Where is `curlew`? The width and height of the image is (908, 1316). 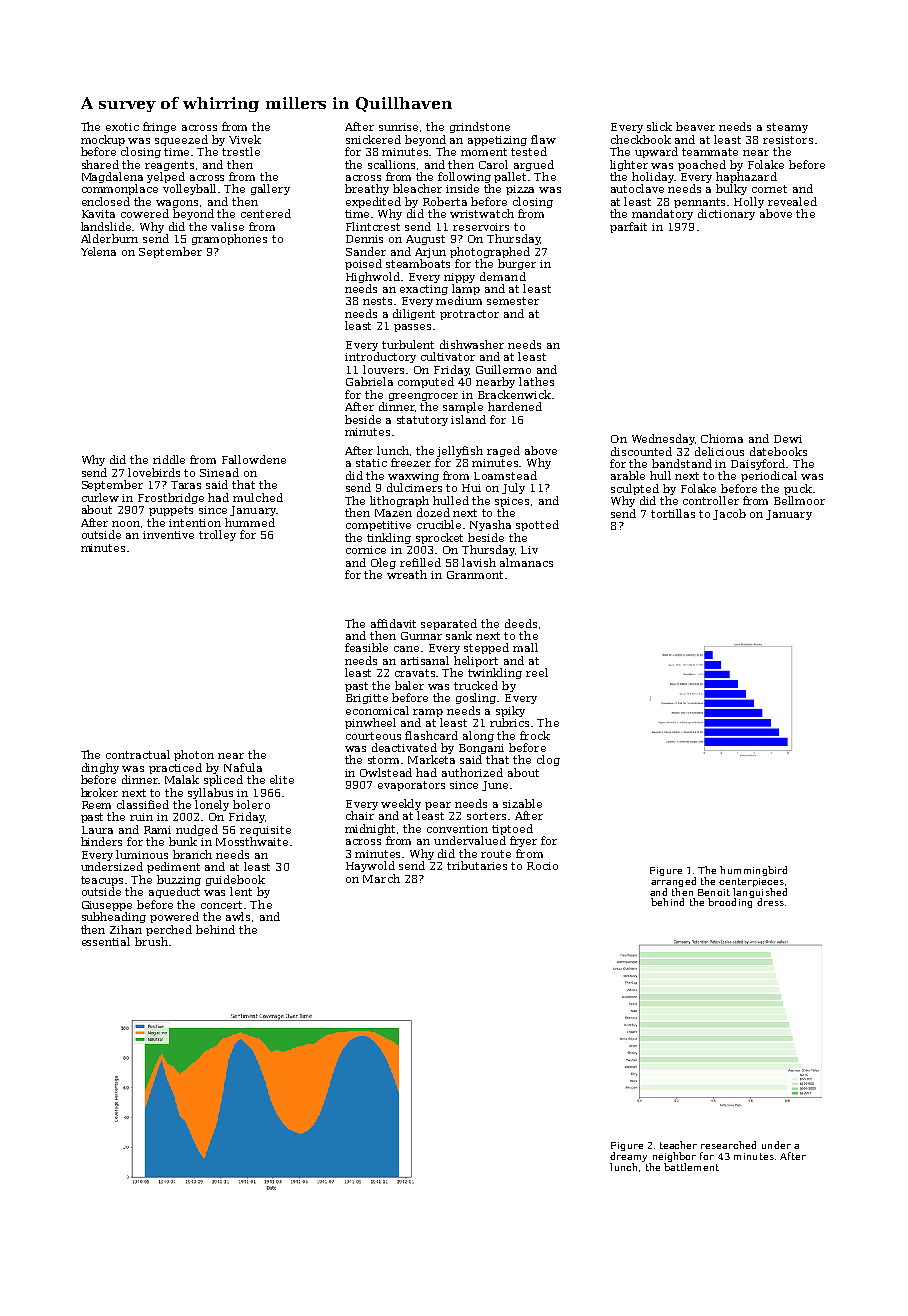
curlew is located at coordinates (100, 497).
